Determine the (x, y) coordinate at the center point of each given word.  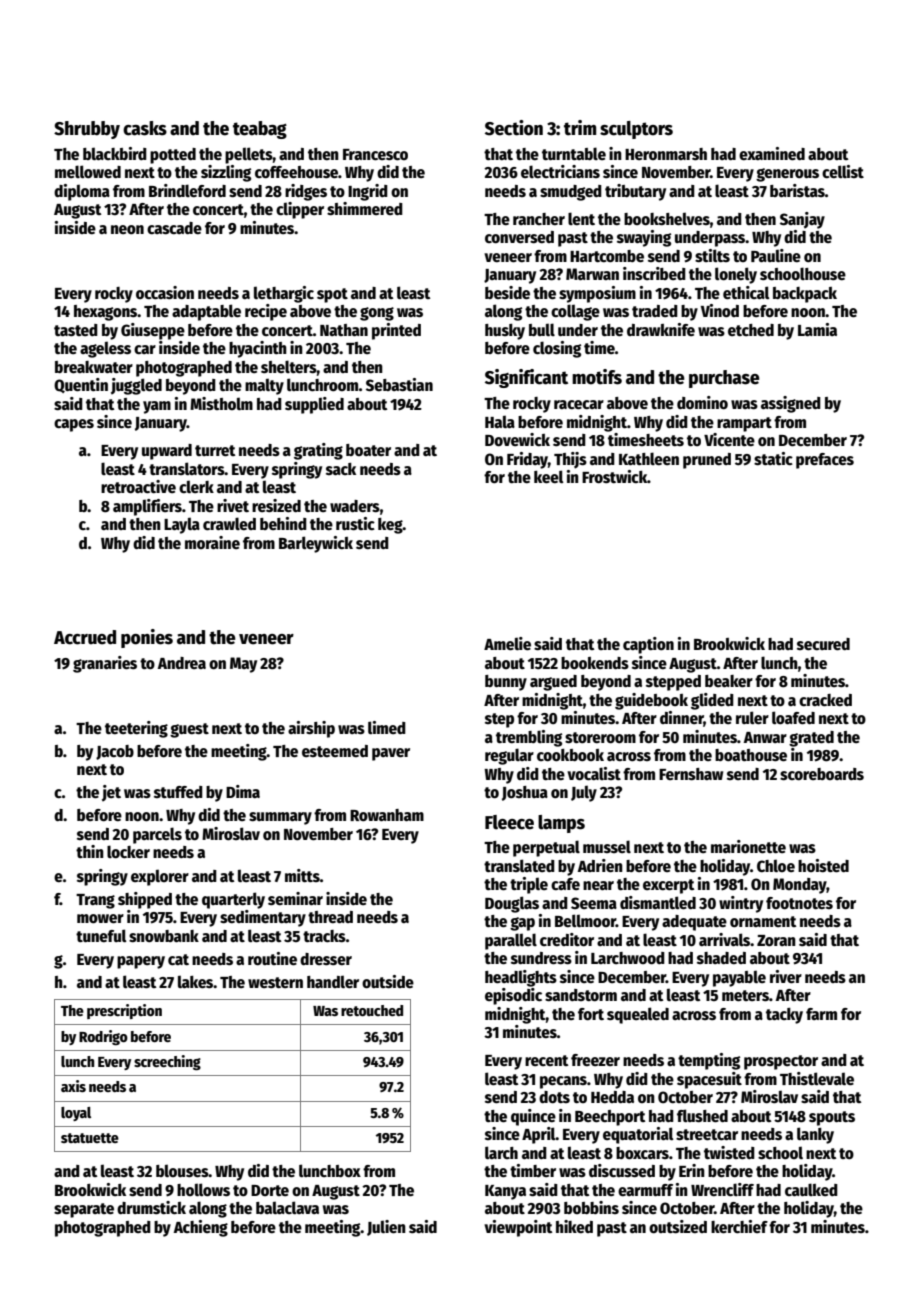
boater (368, 450)
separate (84, 1210)
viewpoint (518, 1228)
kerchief (739, 1227)
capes (74, 425)
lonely (736, 275)
